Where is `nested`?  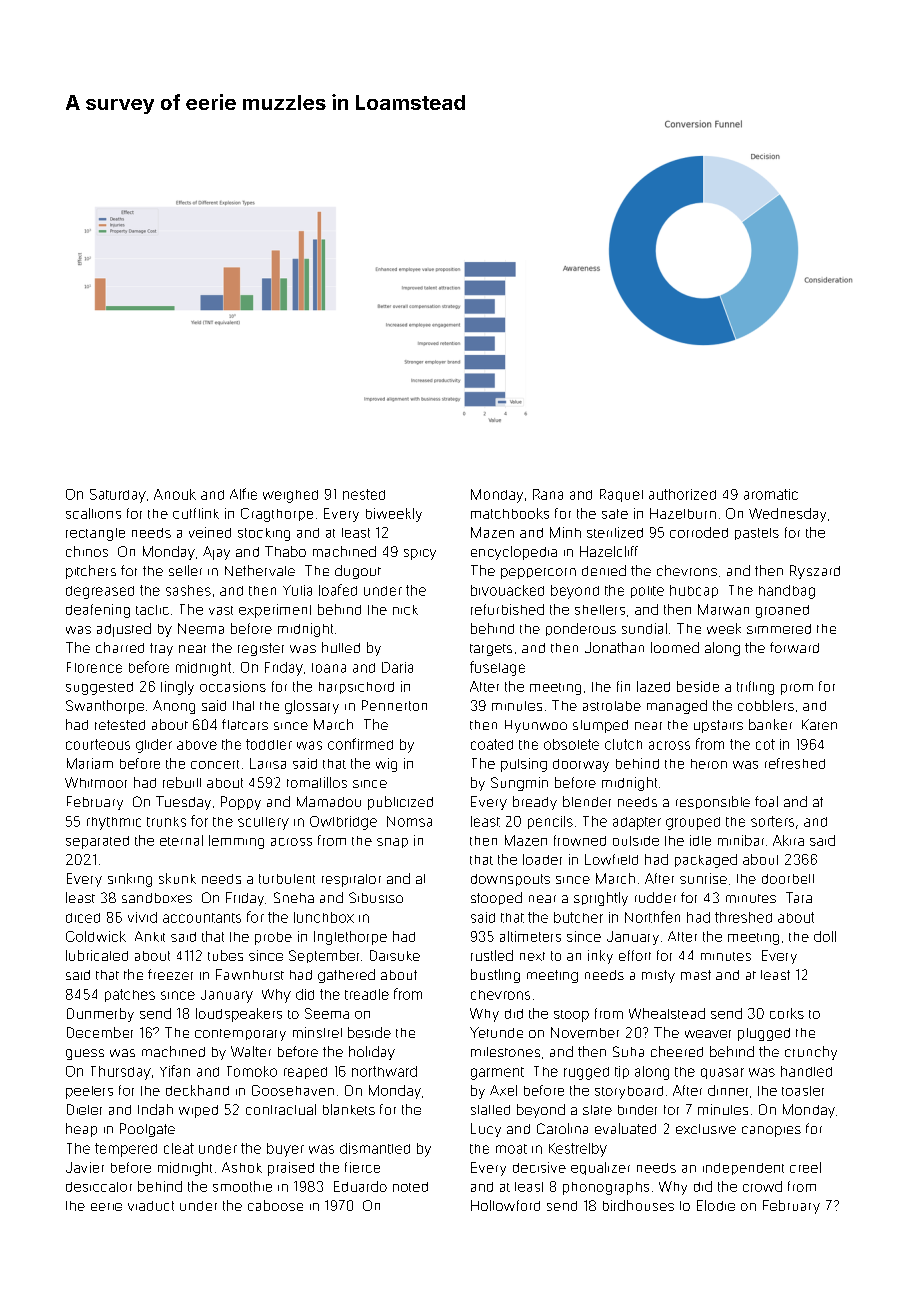
nested is located at coordinates (364, 494).
